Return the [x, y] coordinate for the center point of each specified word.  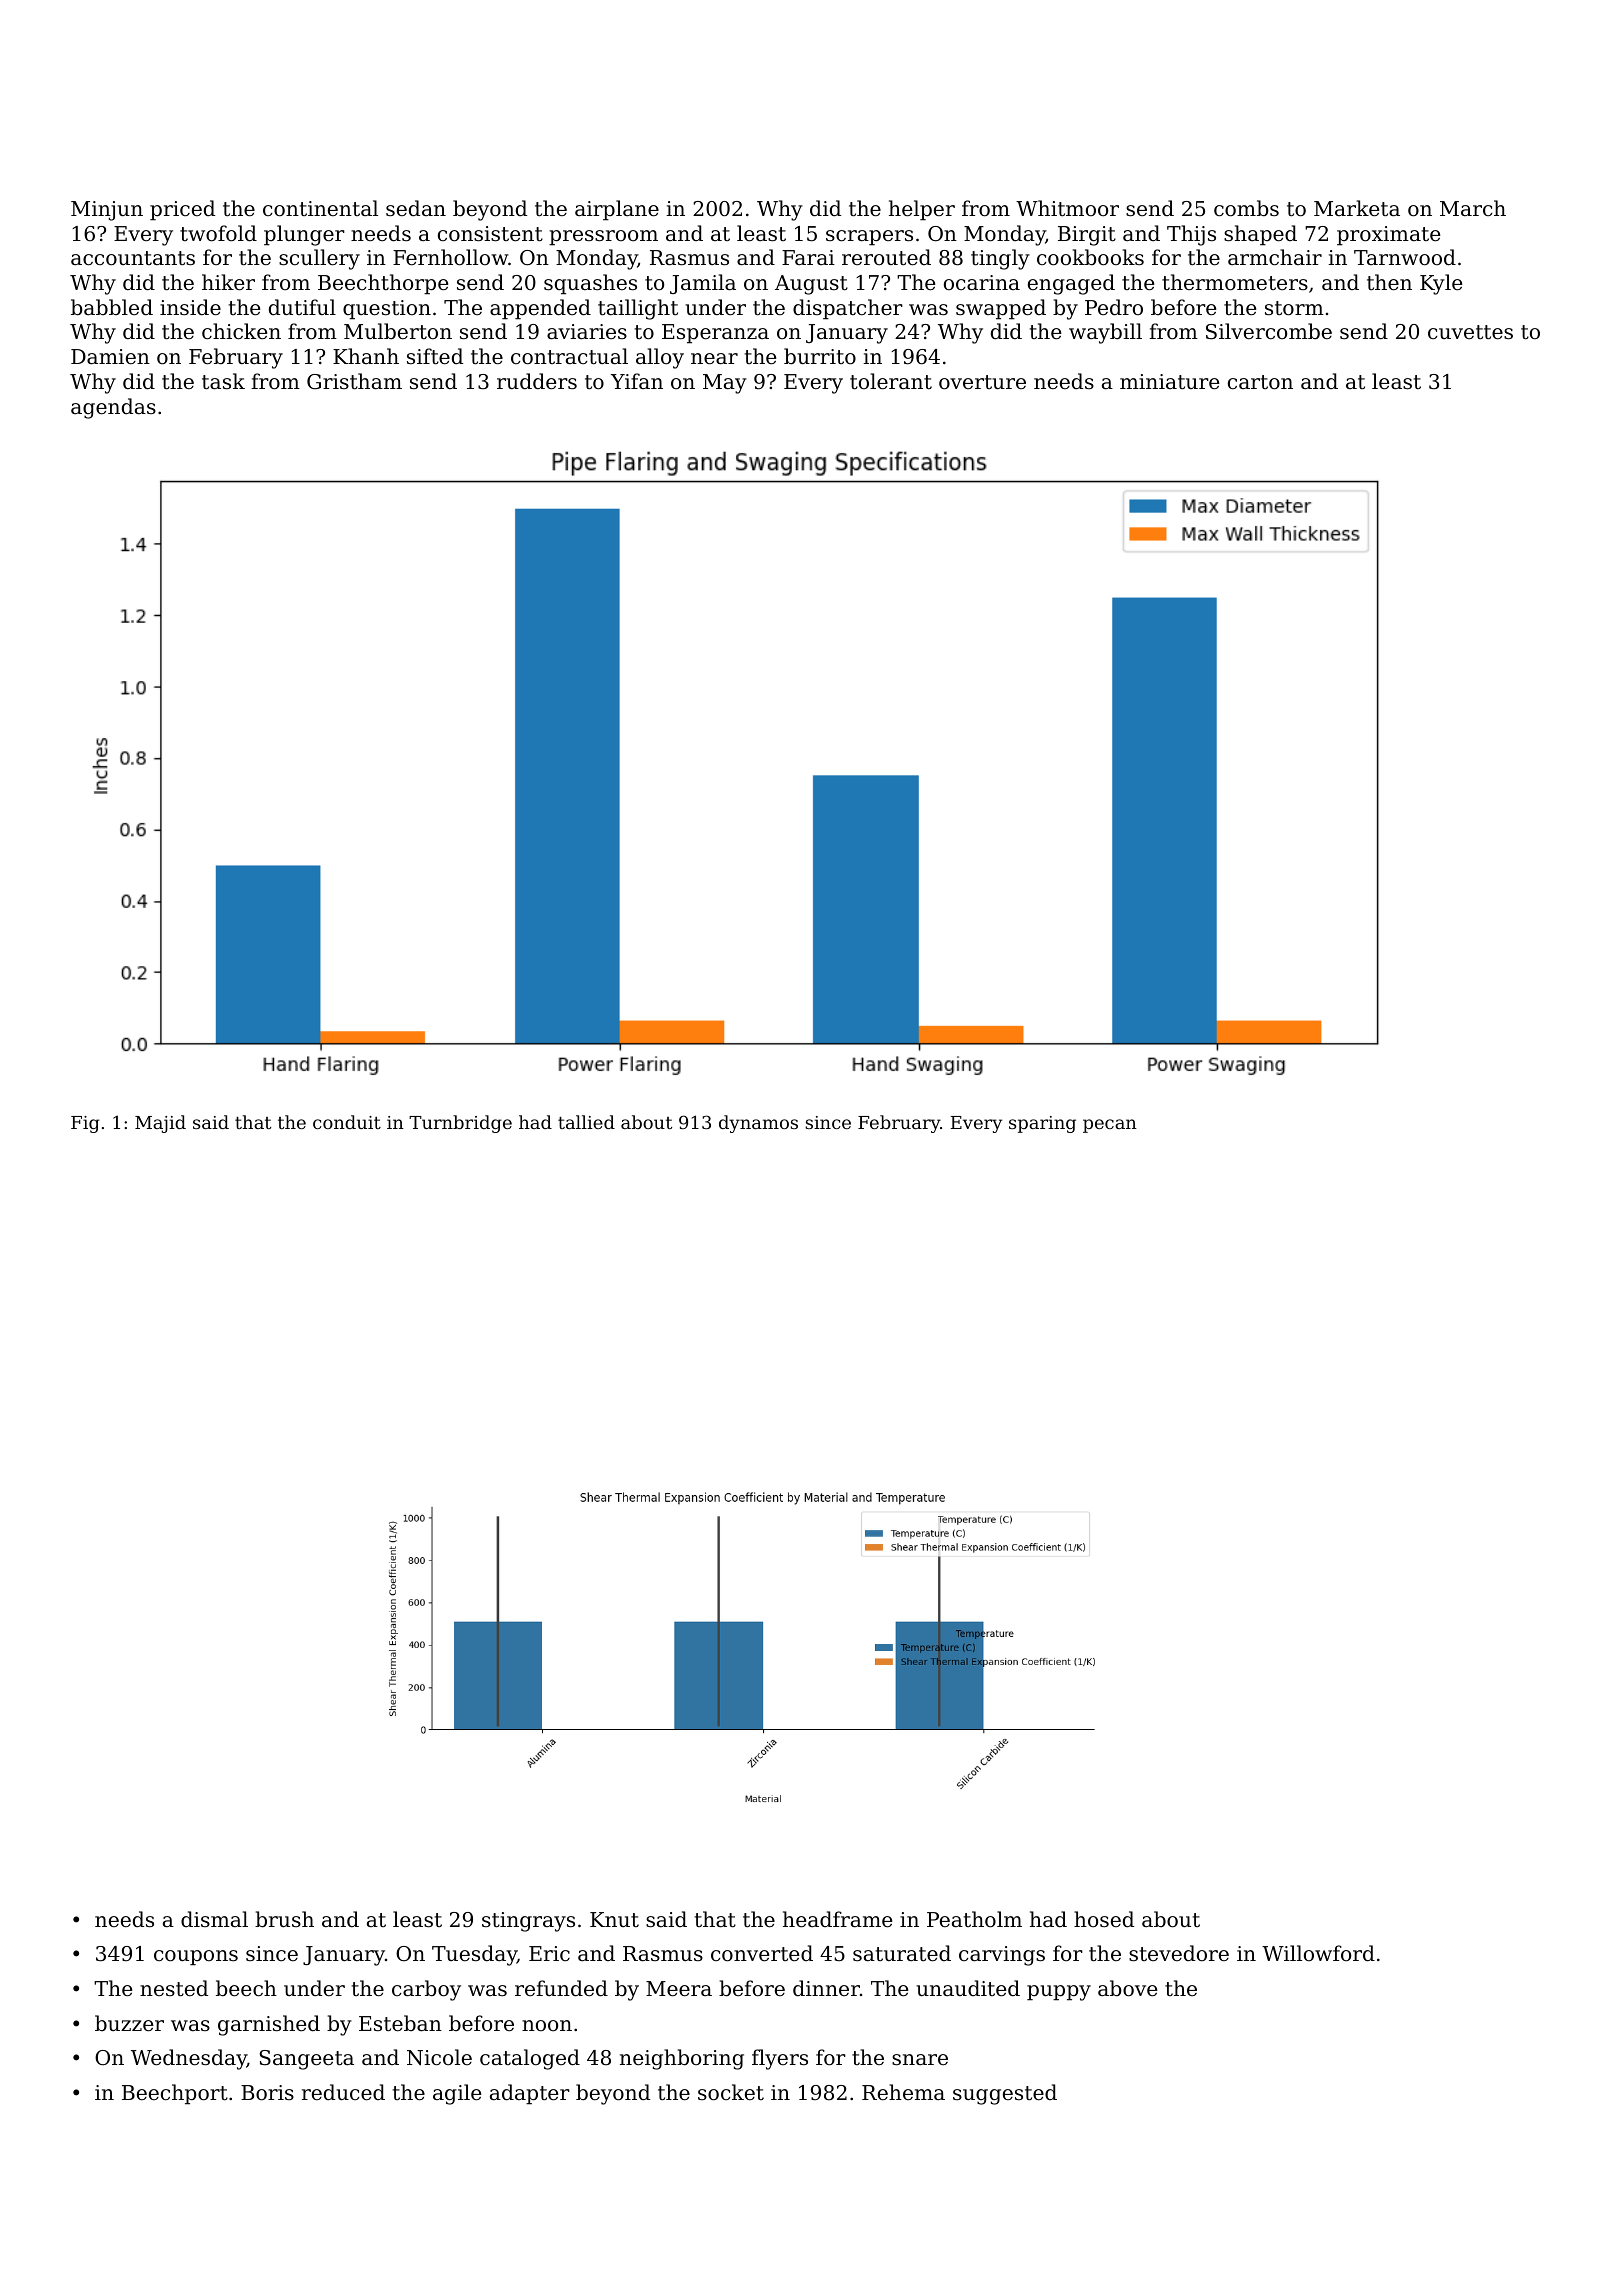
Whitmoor [1067, 208]
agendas [113, 408]
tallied [586, 1122]
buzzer [129, 2023]
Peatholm [974, 1919]
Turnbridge [460, 1124]
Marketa [1357, 208]
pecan [1110, 1126]
